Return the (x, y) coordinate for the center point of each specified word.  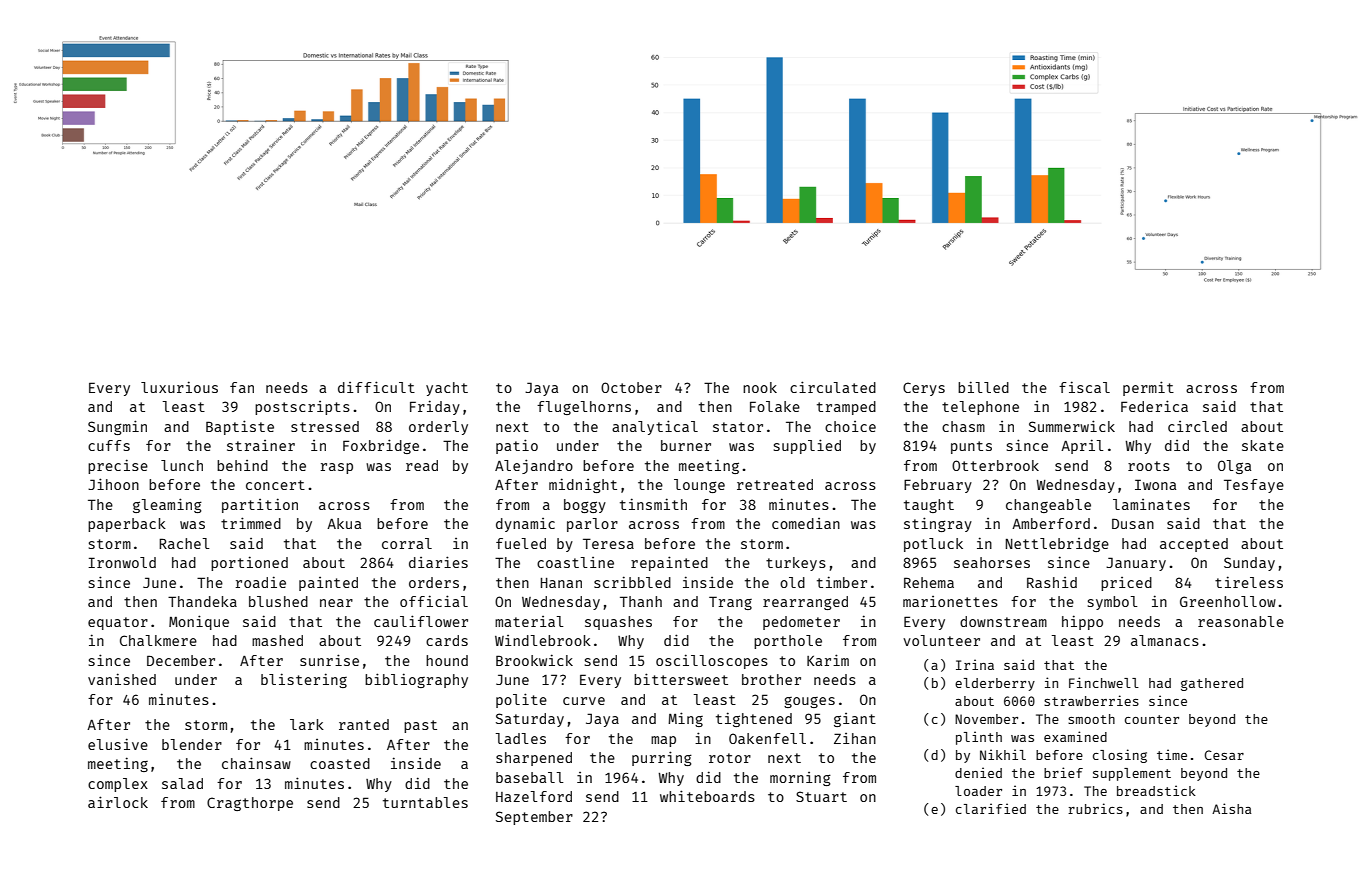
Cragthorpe (250, 804)
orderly (438, 428)
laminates (1151, 504)
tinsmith (653, 504)
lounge (699, 486)
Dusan (1133, 523)
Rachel (184, 543)
